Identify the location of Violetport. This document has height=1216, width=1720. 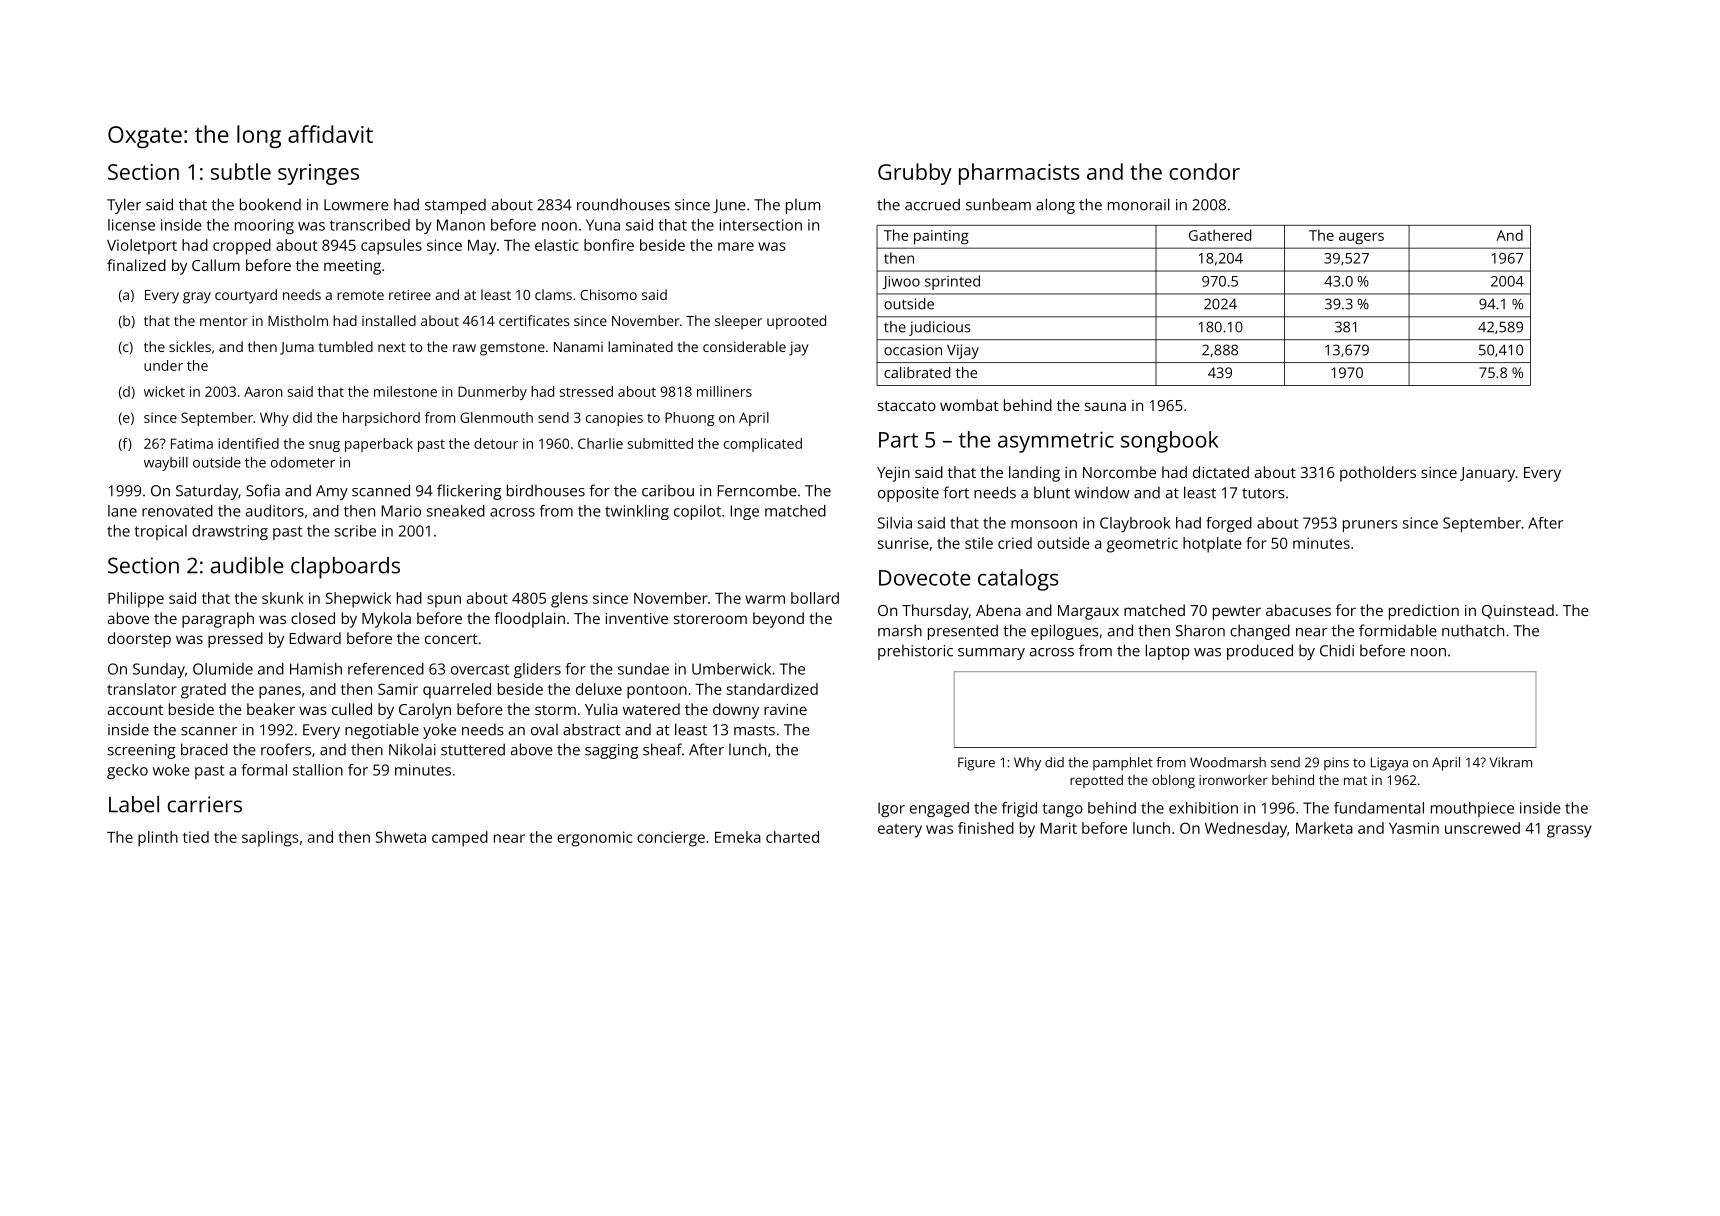
(142, 247).
